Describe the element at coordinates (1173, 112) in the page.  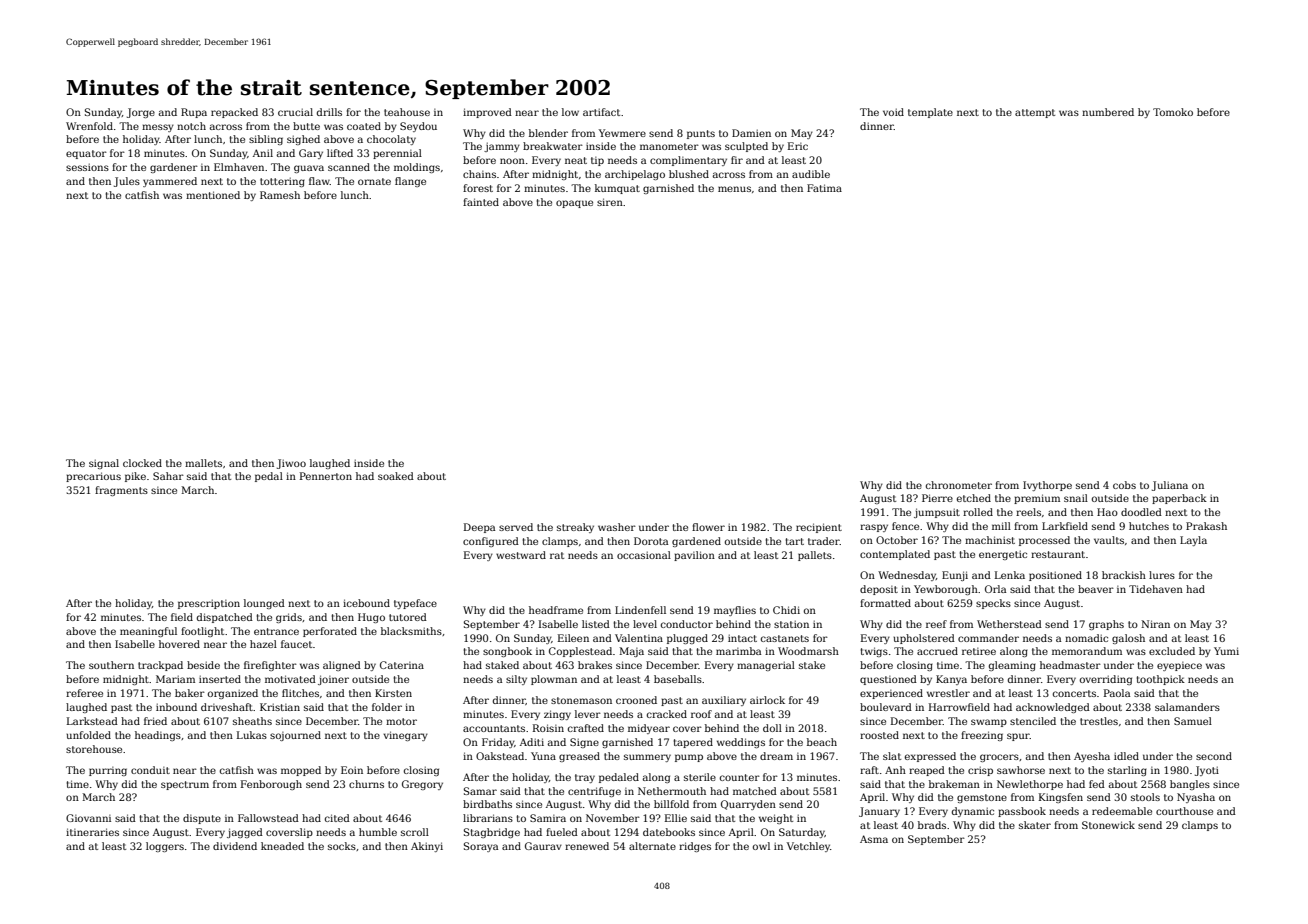
I see `Tomoko` at that location.
